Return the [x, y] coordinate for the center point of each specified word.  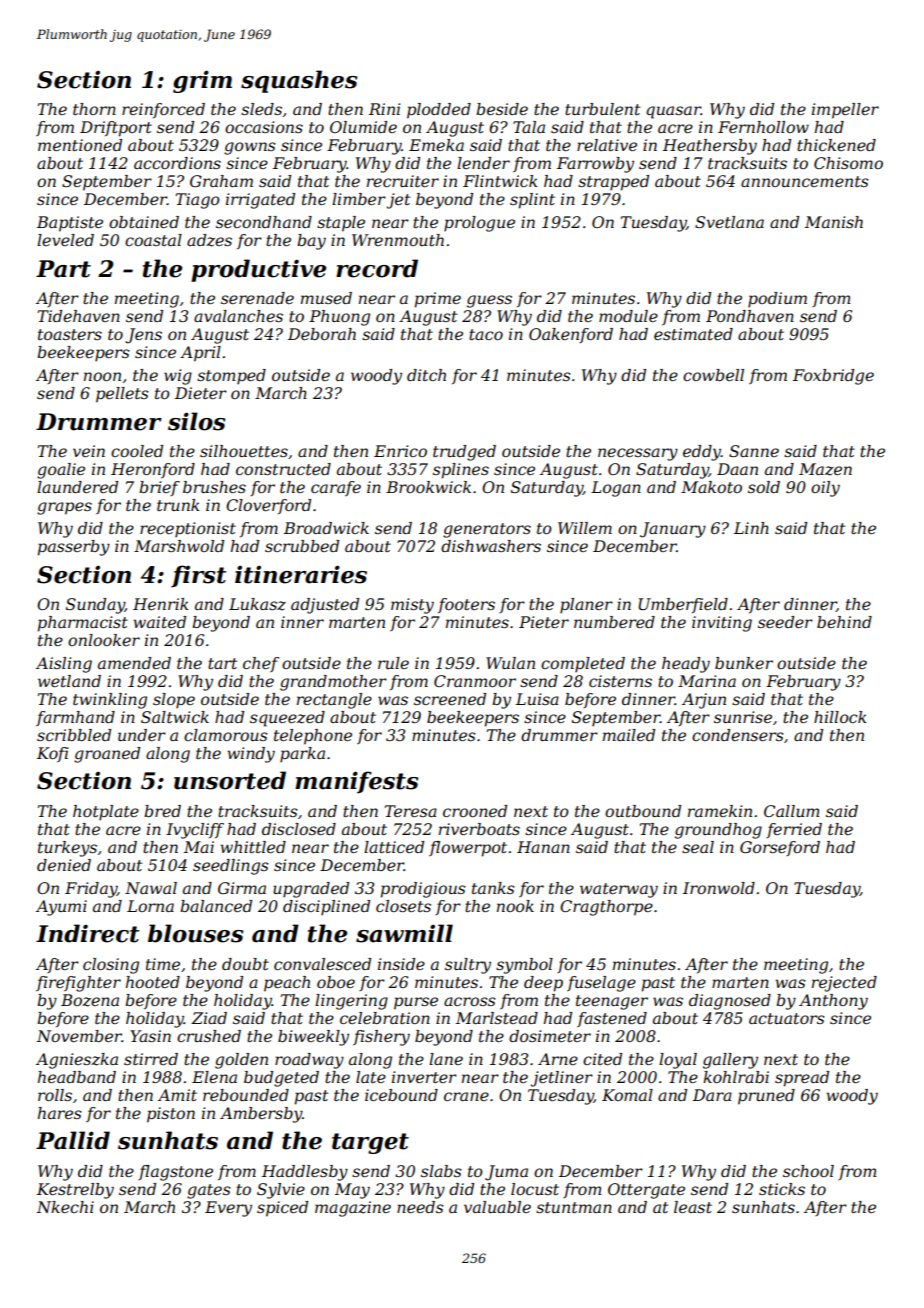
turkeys [67, 849]
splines [461, 471]
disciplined [326, 908]
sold [764, 487]
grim [202, 81]
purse [416, 1003]
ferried [794, 830]
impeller [845, 111]
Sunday [95, 606]
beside [502, 109]
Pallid [73, 1140]
